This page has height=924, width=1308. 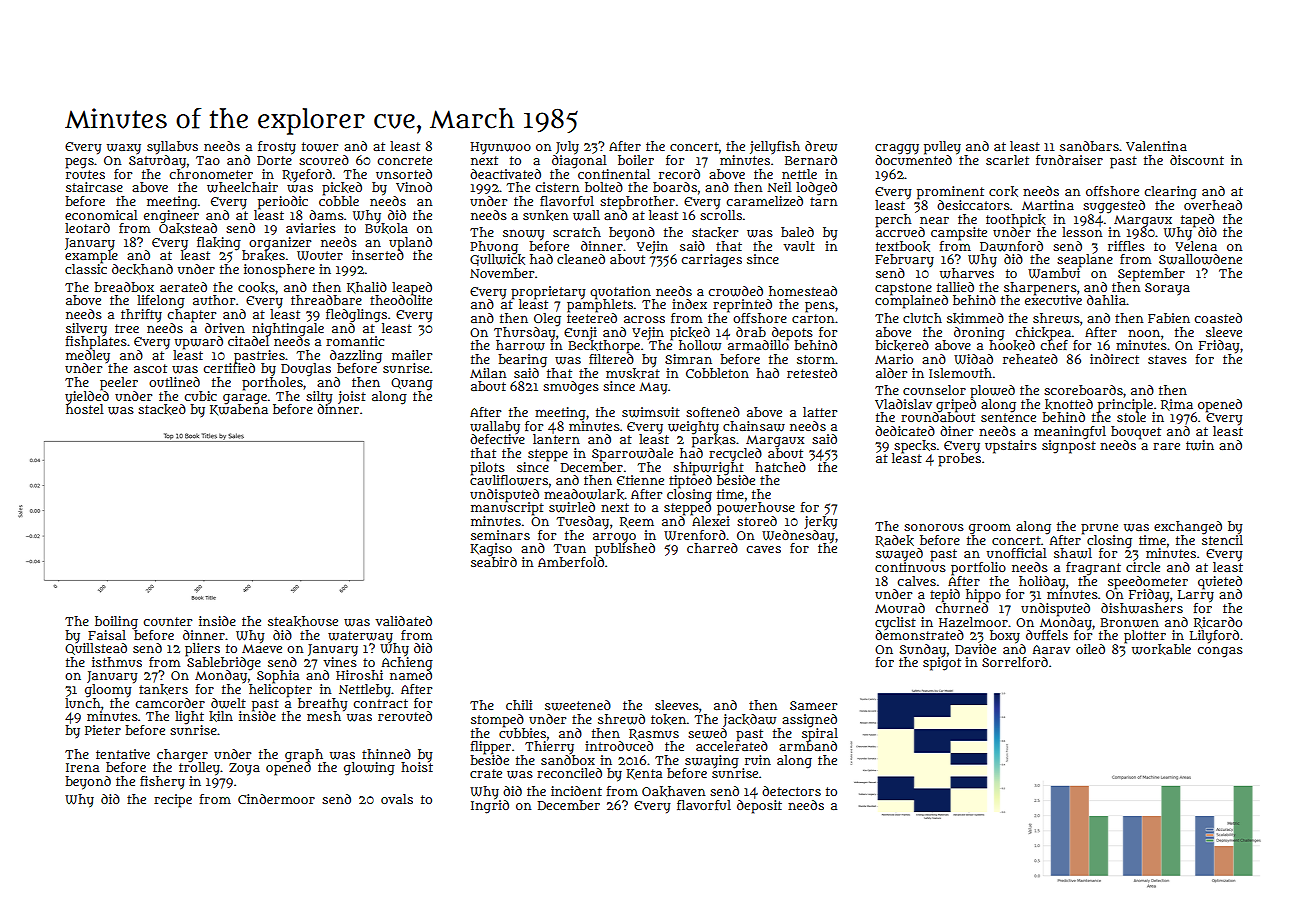 What do you see at coordinates (1089, 146) in the page?
I see `sandbars` at bounding box center [1089, 146].
